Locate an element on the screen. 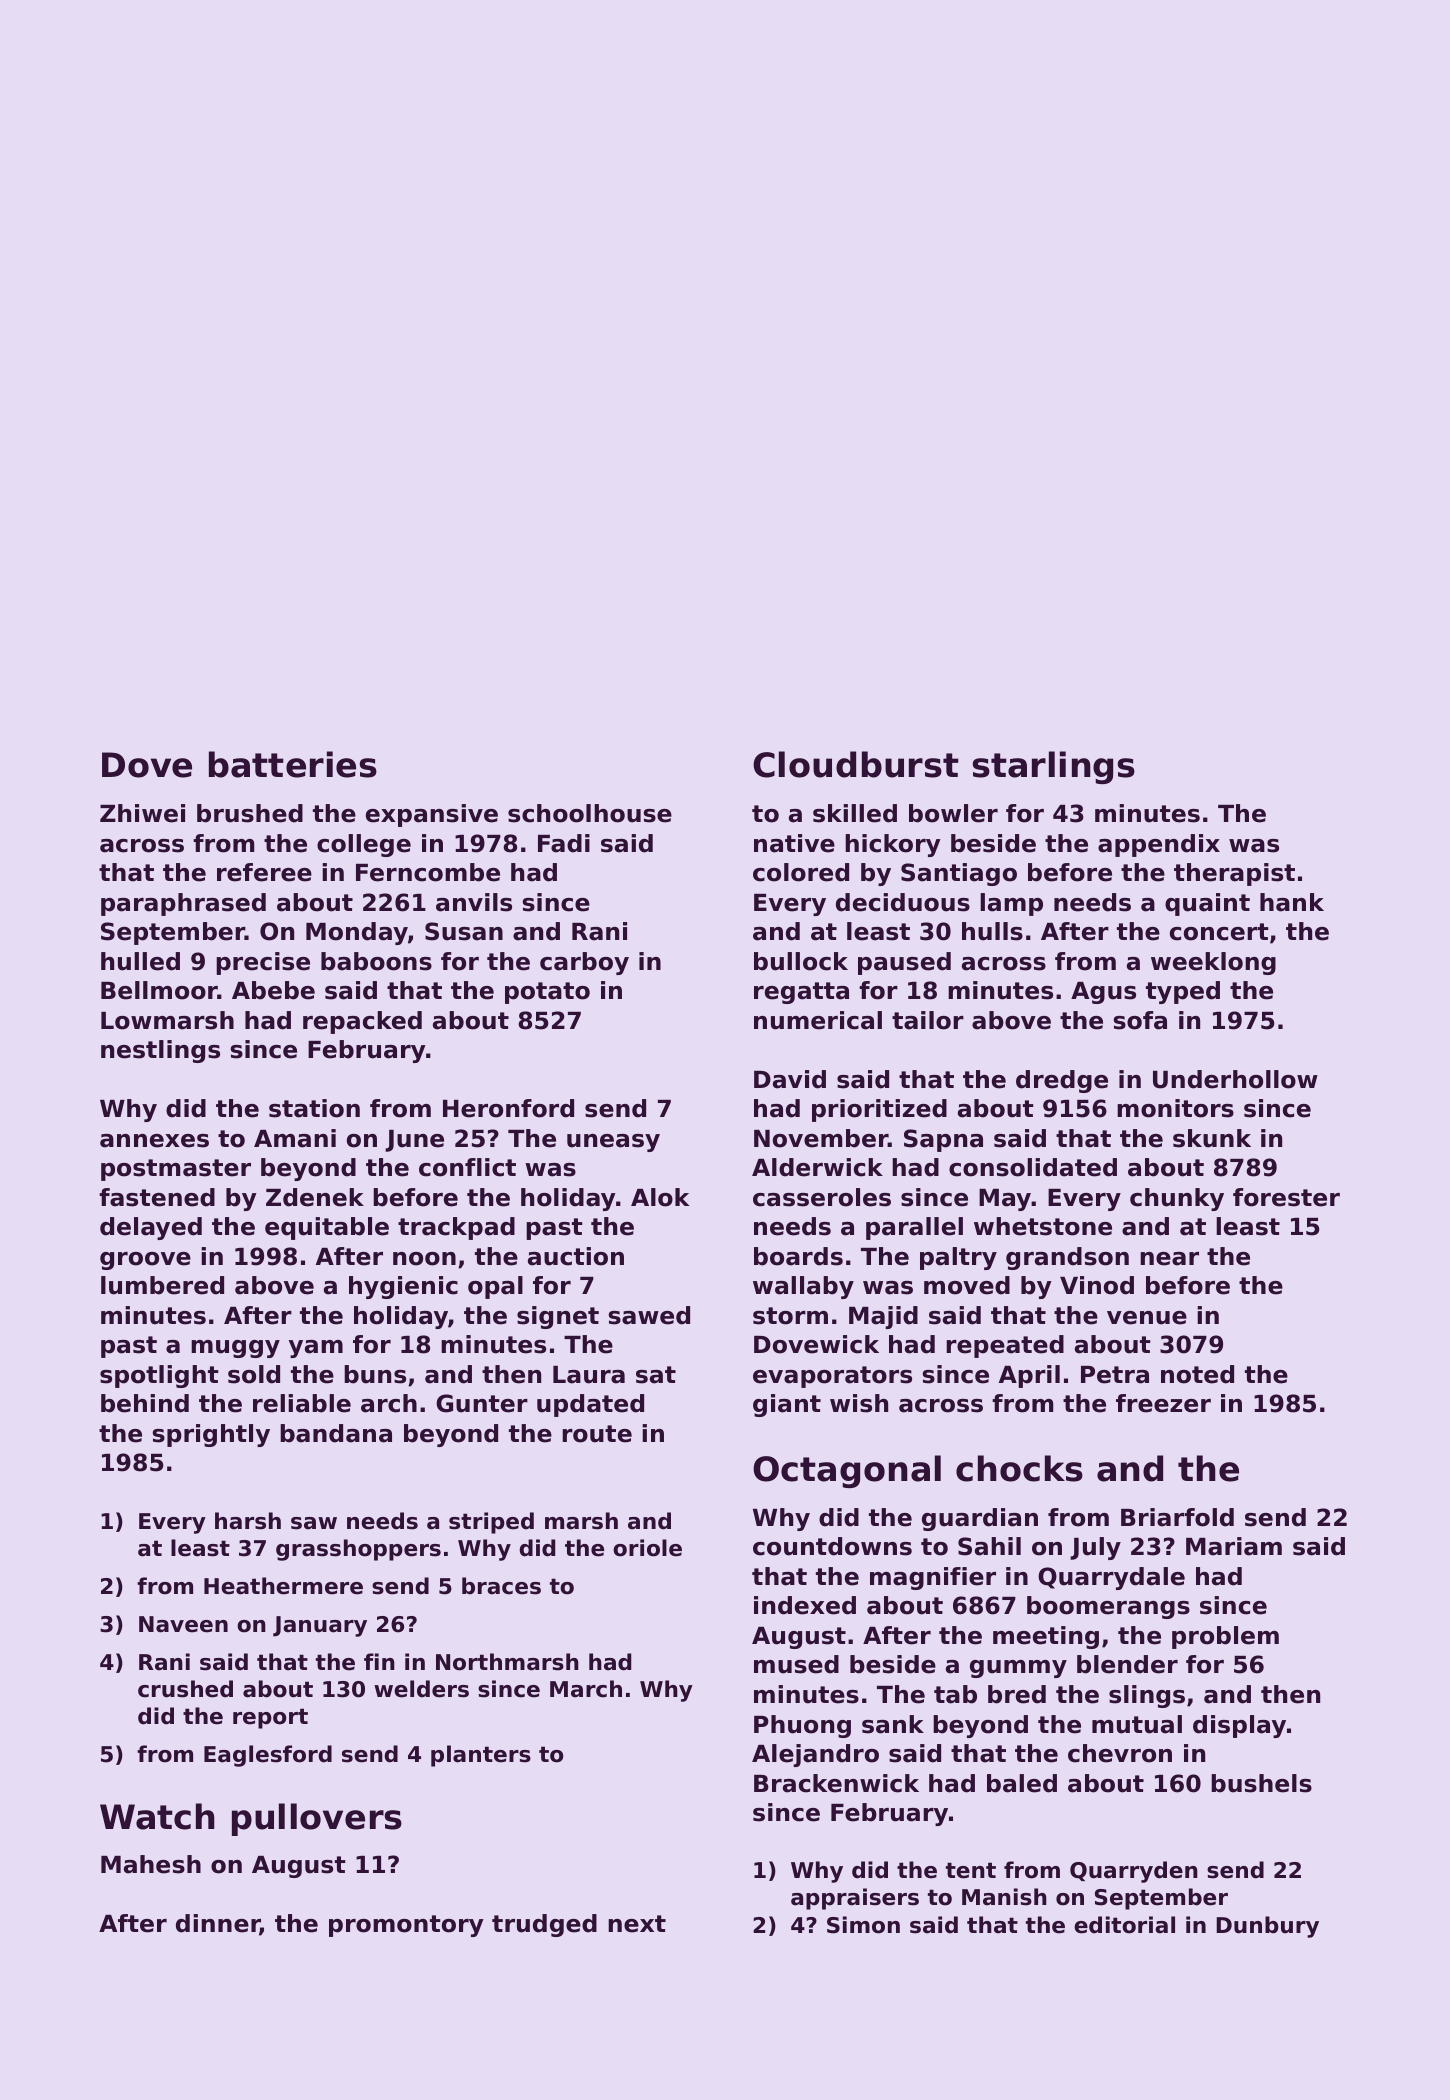 Image resolution: width=1450 pixels, height=2100 pixels. dinner is located at coordinates (218, 1925).
